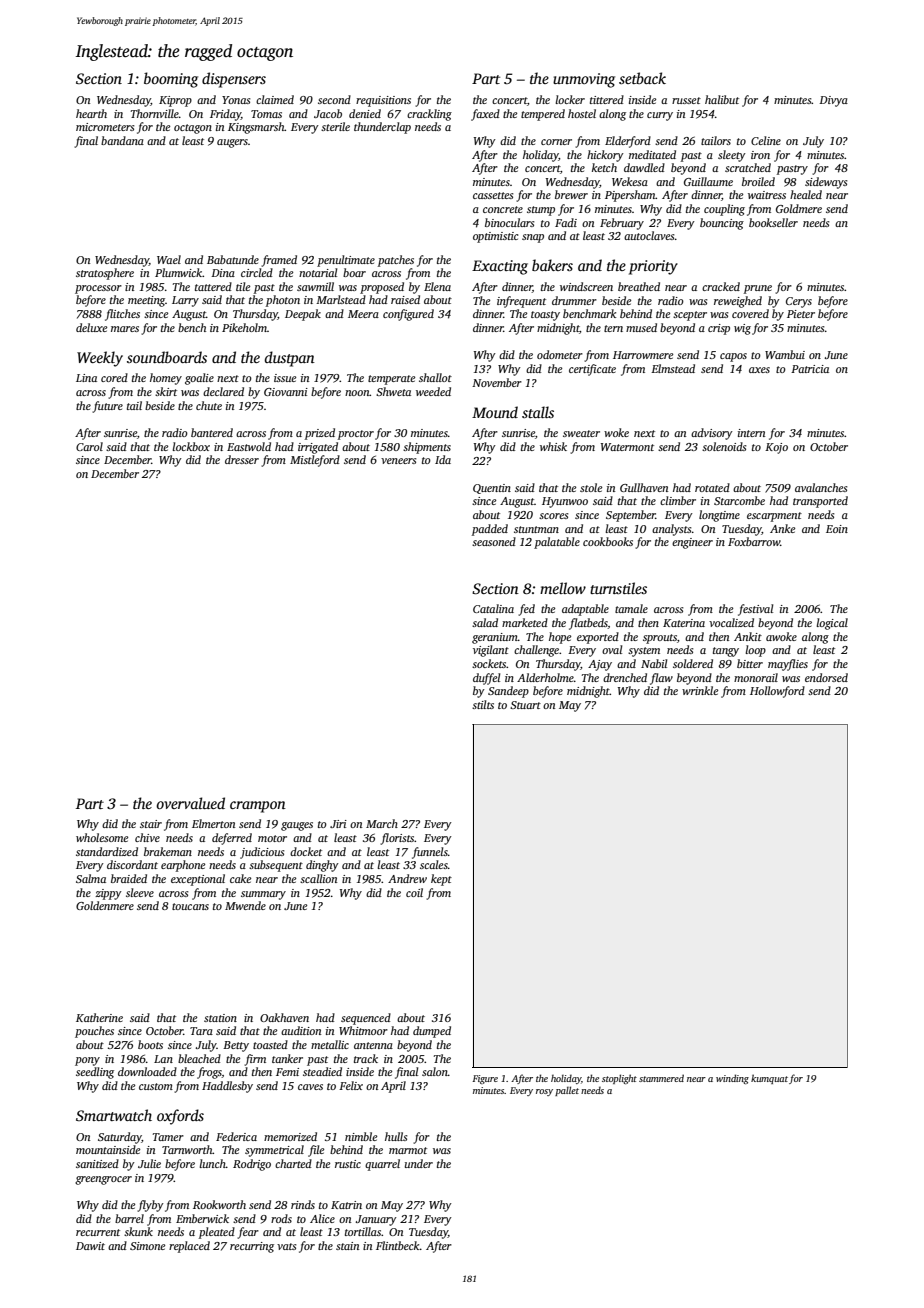 The height and width of the screenshot is (1308, 924). I want to click on setback, so click(642, 78).
